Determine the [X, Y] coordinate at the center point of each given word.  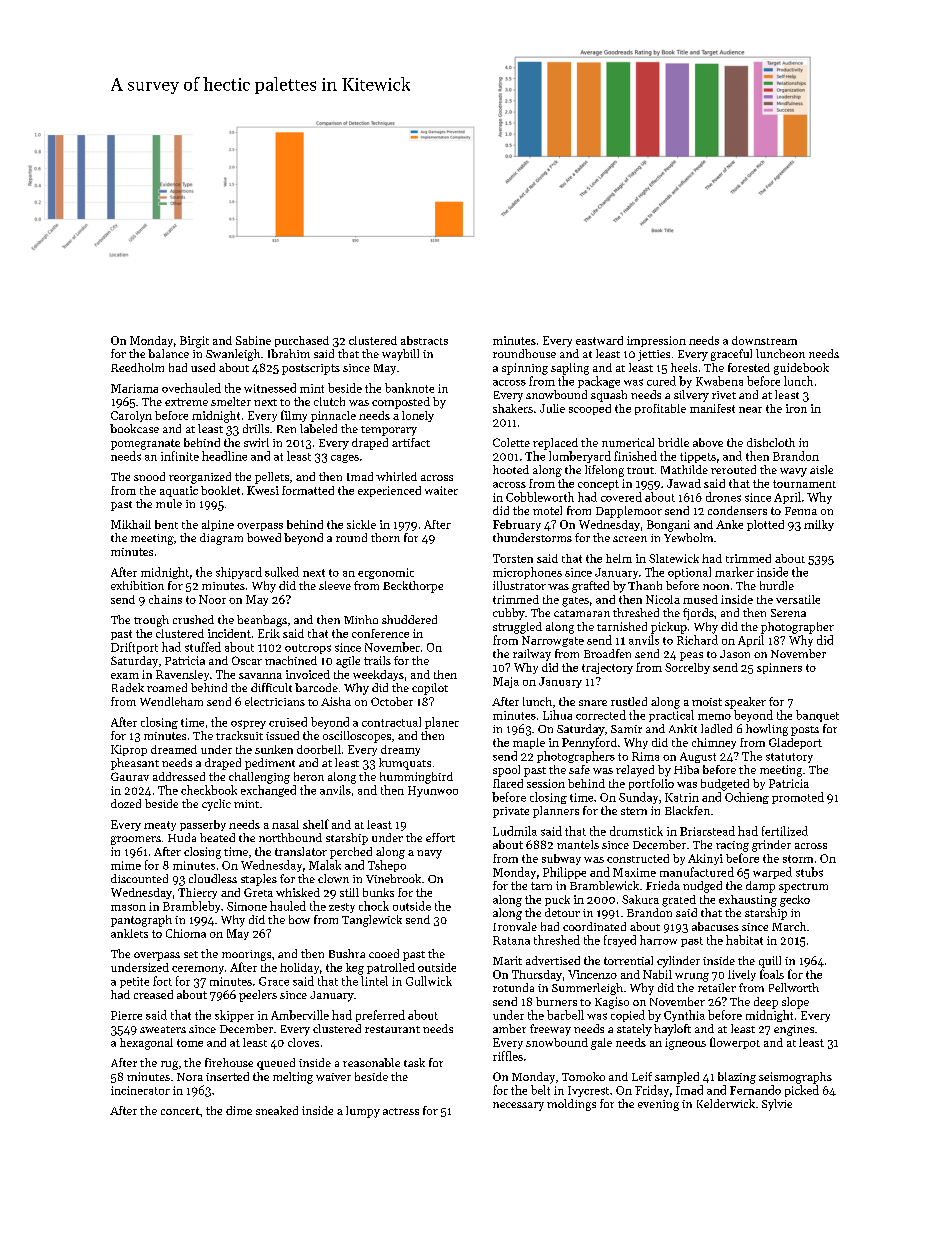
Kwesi [263, 490]
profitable [660, 409]
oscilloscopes [357, 737]
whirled [396, 476]
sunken [274, 749]
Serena [788, 613]
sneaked [277, 1110]
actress [401, 1111]
